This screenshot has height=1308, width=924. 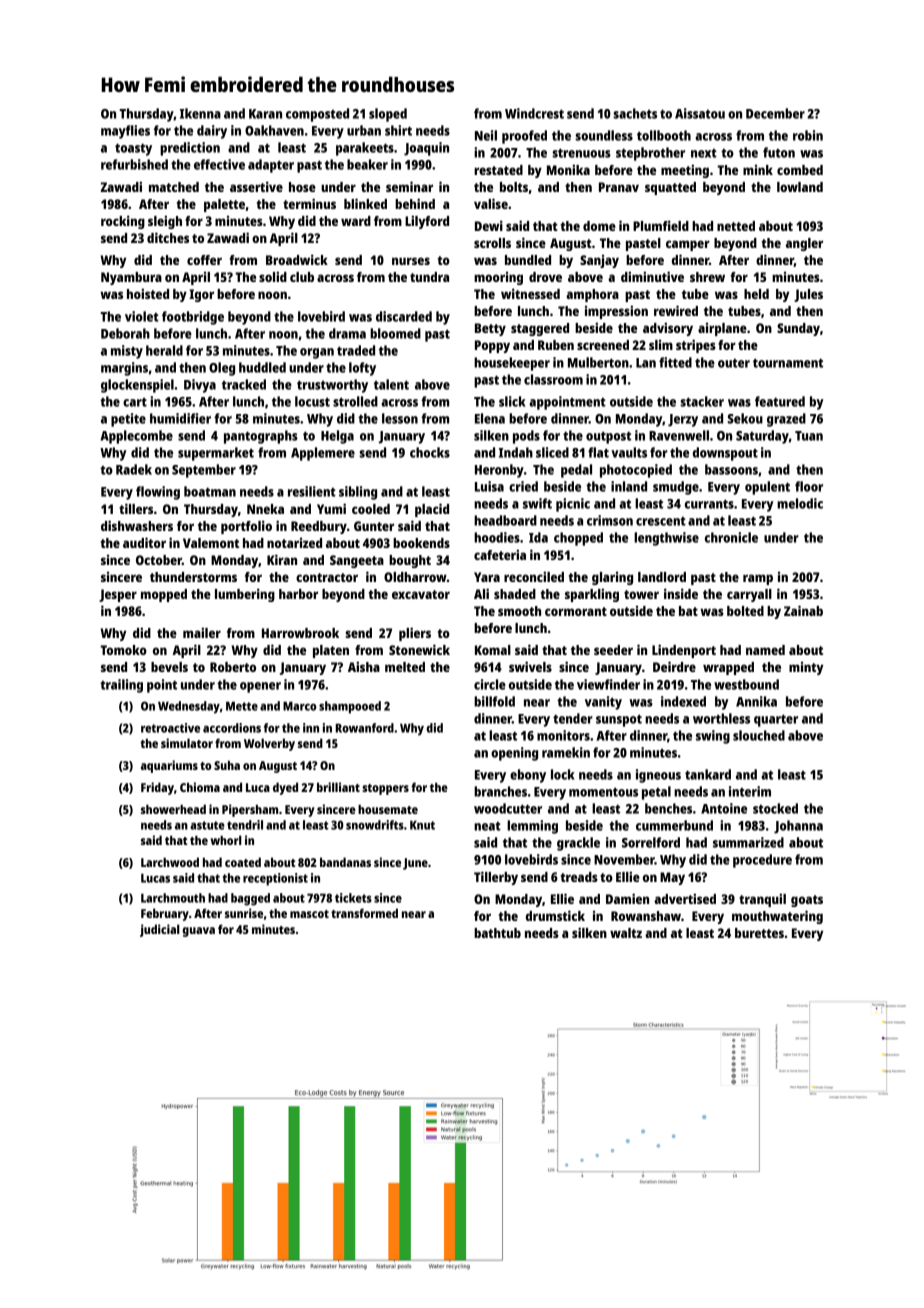 What do you see at coordinates (242, 706) in the screenshot?
I see `Mette` at bounding box center [242, 706].
